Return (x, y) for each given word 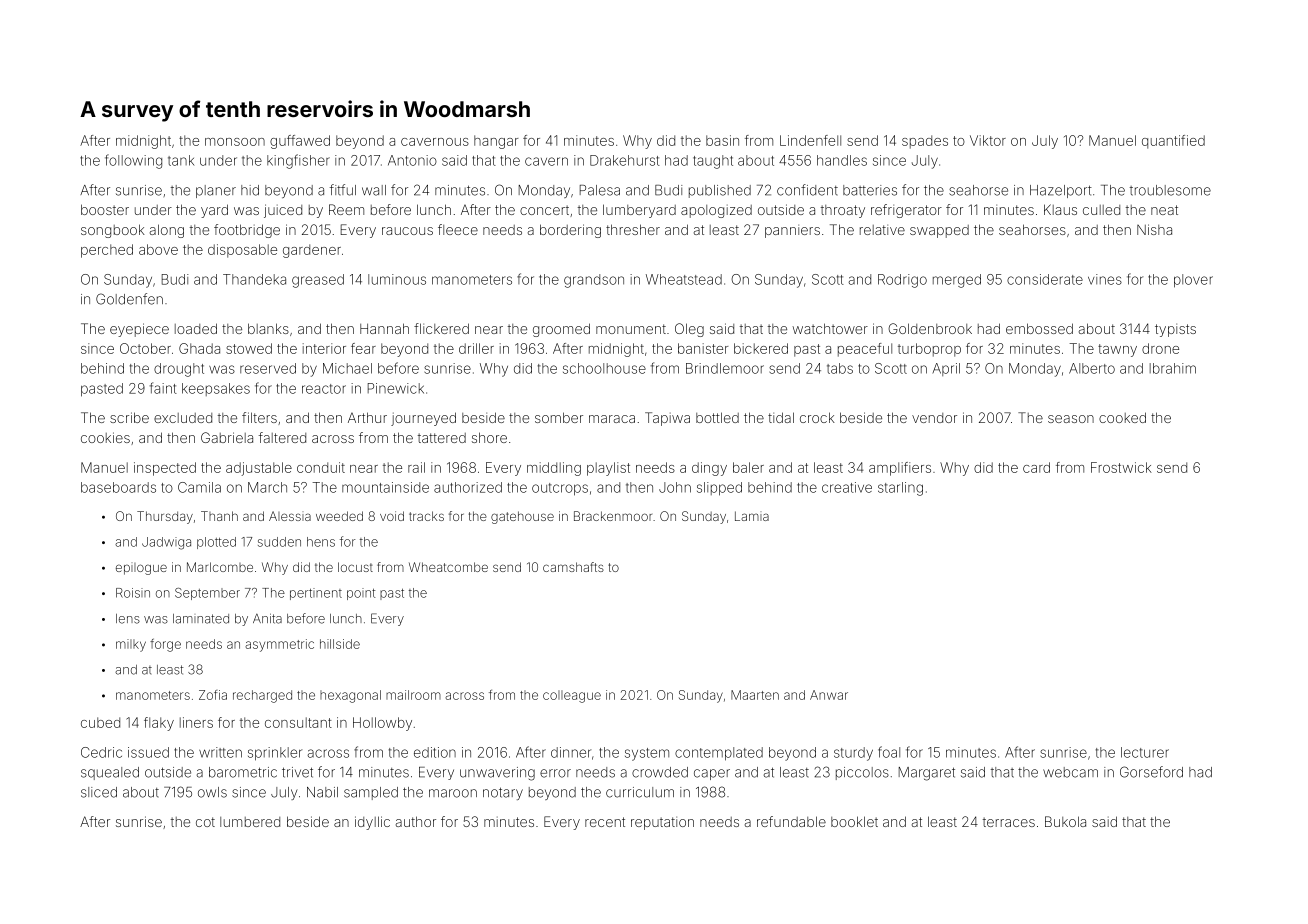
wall (374, 190)
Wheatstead (684, 279)
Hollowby (382, 724)
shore (489, 437)
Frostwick (1121, 467)
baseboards (118, 487)
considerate (1045, 279)
